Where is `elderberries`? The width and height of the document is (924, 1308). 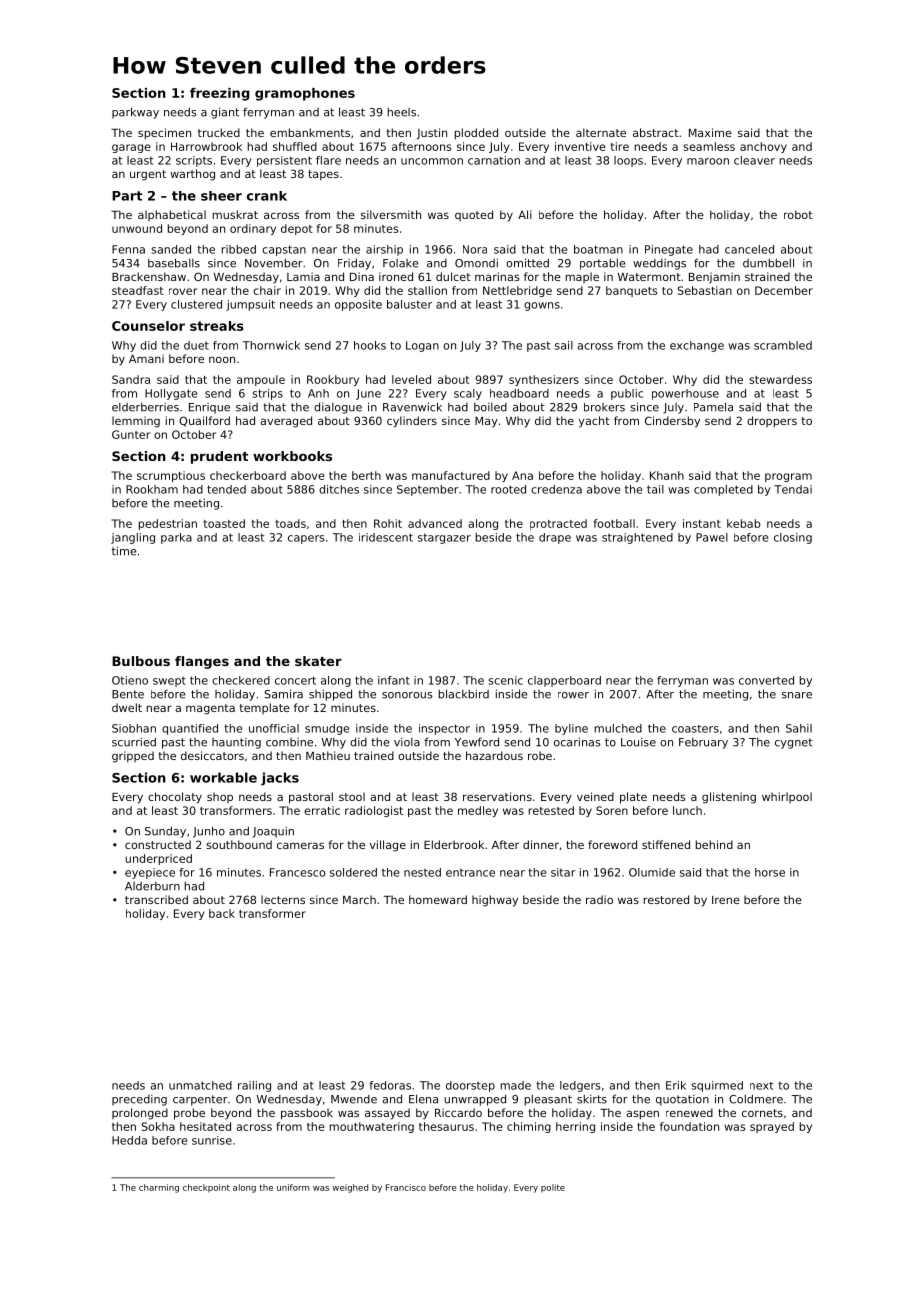
elderberries is located at coordinates (145, 407).
